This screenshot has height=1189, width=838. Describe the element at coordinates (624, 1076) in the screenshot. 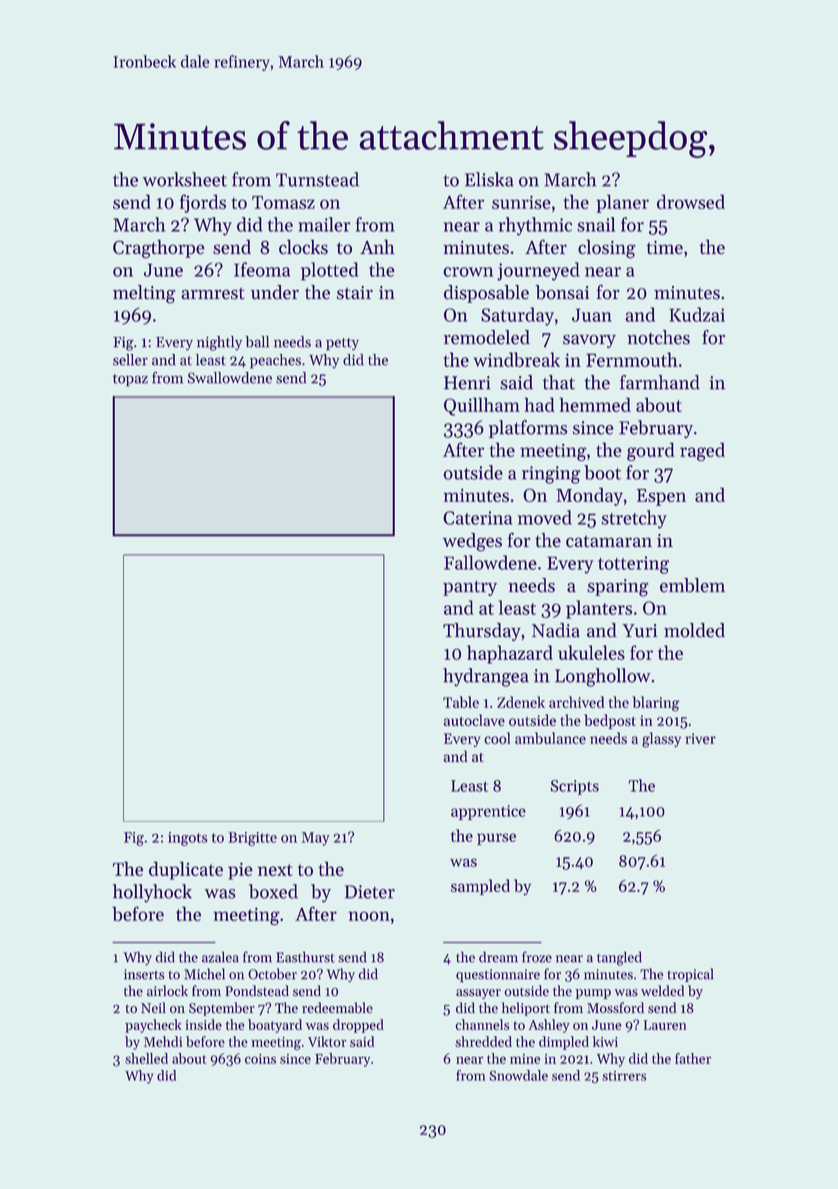

I see `stirrers` at that location.
